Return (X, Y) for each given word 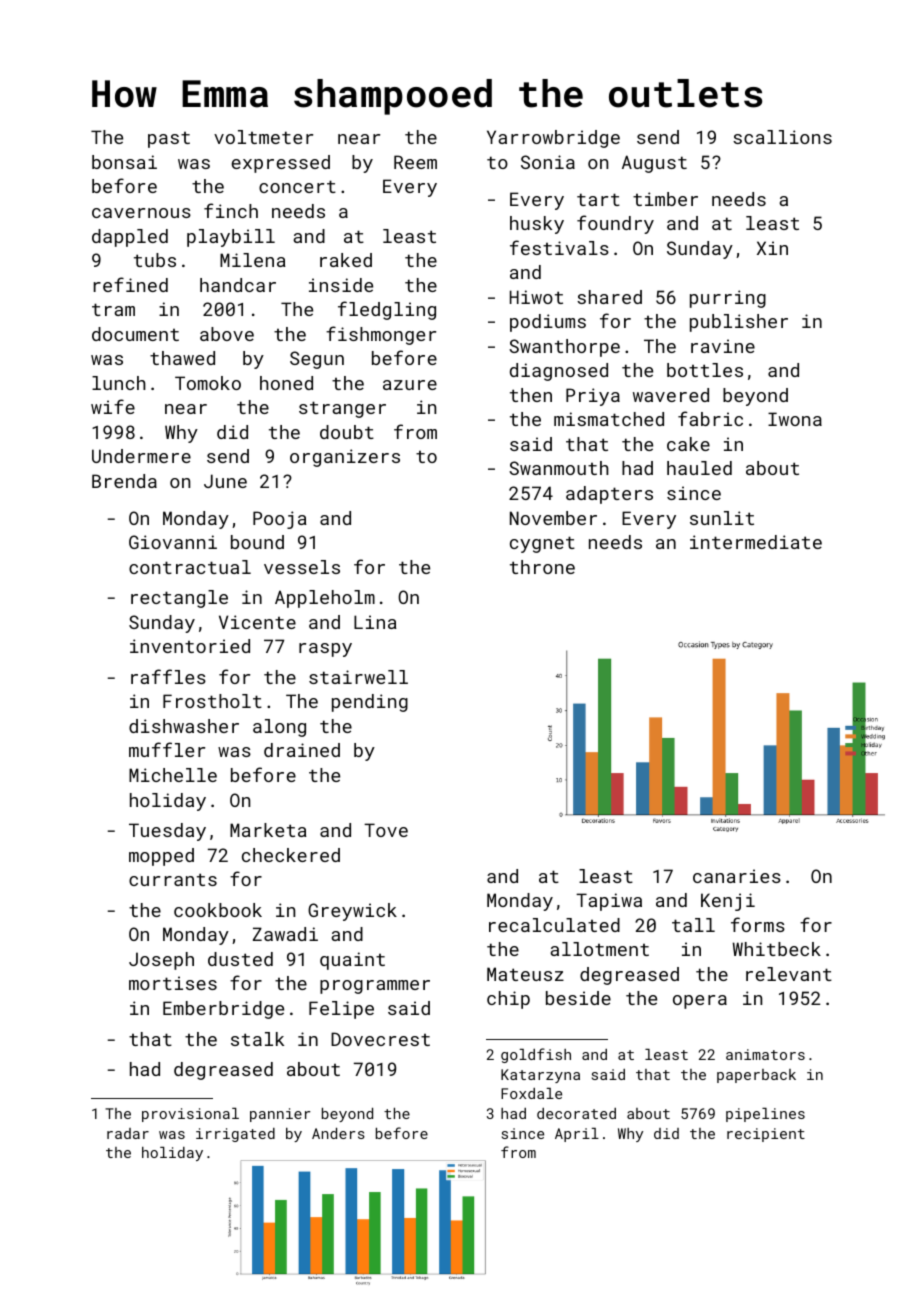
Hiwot (536, 297)
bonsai (124, 162)
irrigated (235, 1135)
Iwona (795, 419)
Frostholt (212, 701)
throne (542, 567)
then (531, 395)
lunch (119, 383)
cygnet (542, 544)
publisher (739, 323)
